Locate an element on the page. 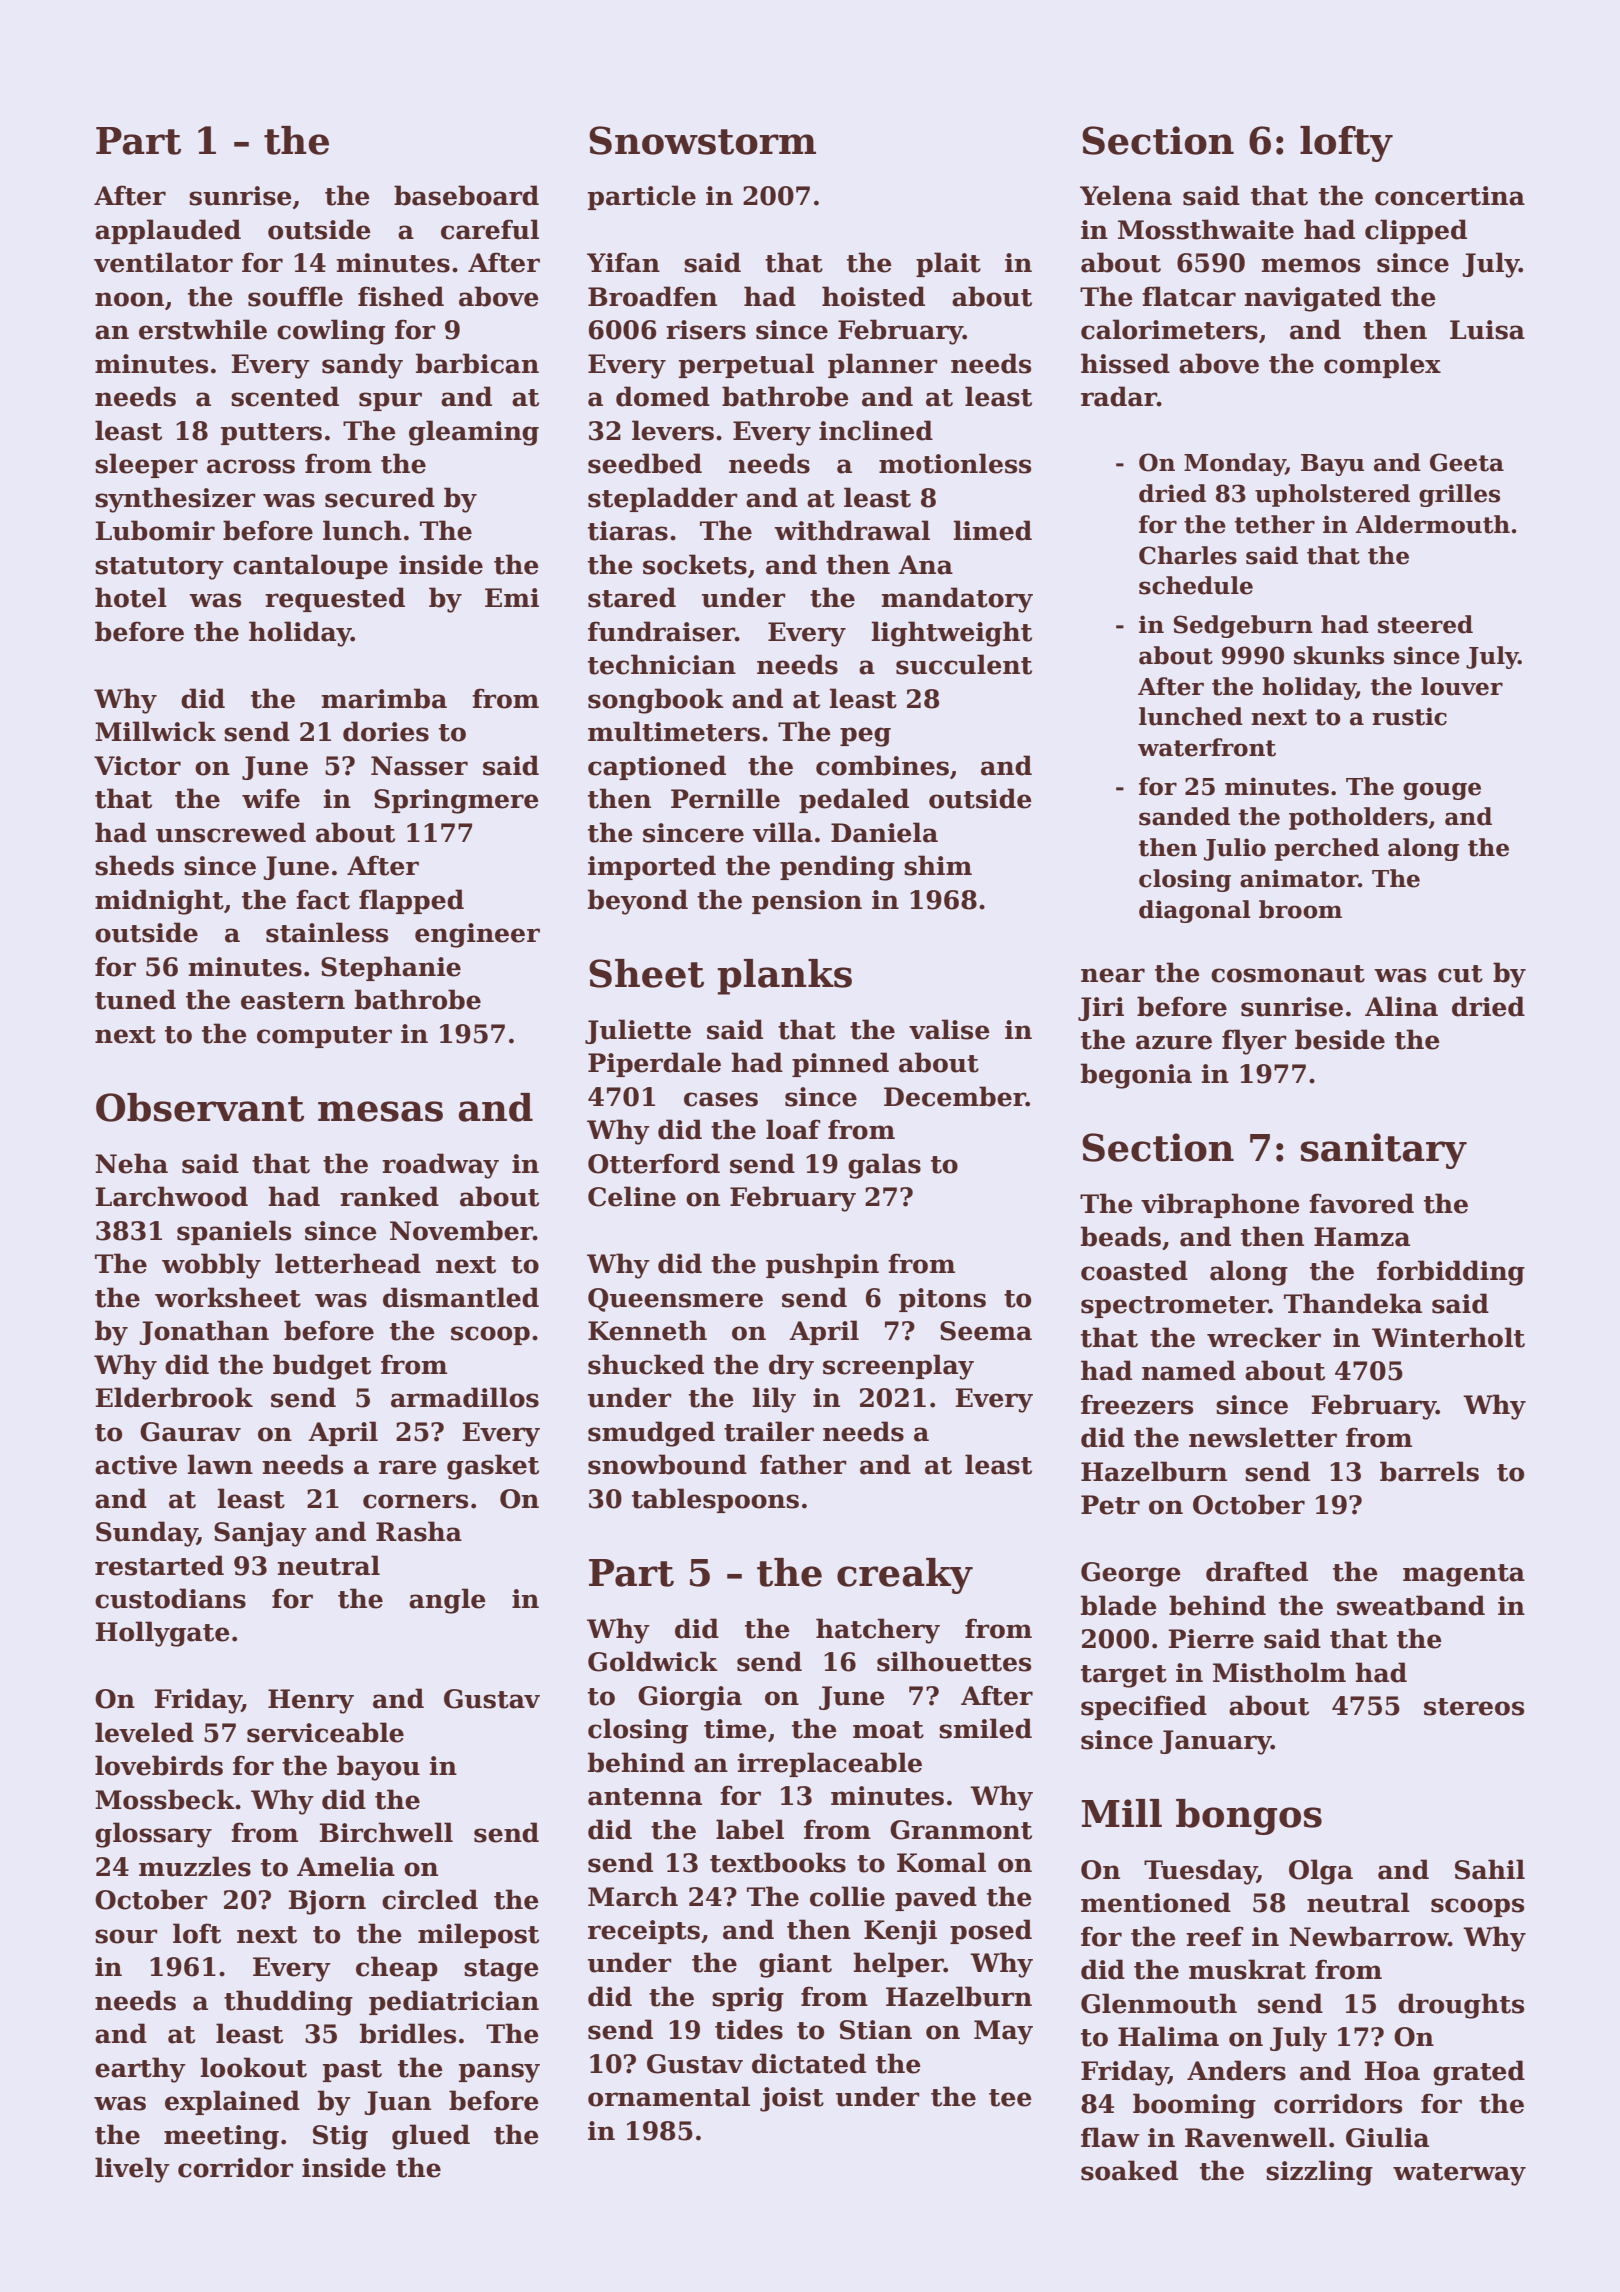 This image has width=1620, height=2292. named is located at coordinates (1189, 1370).
